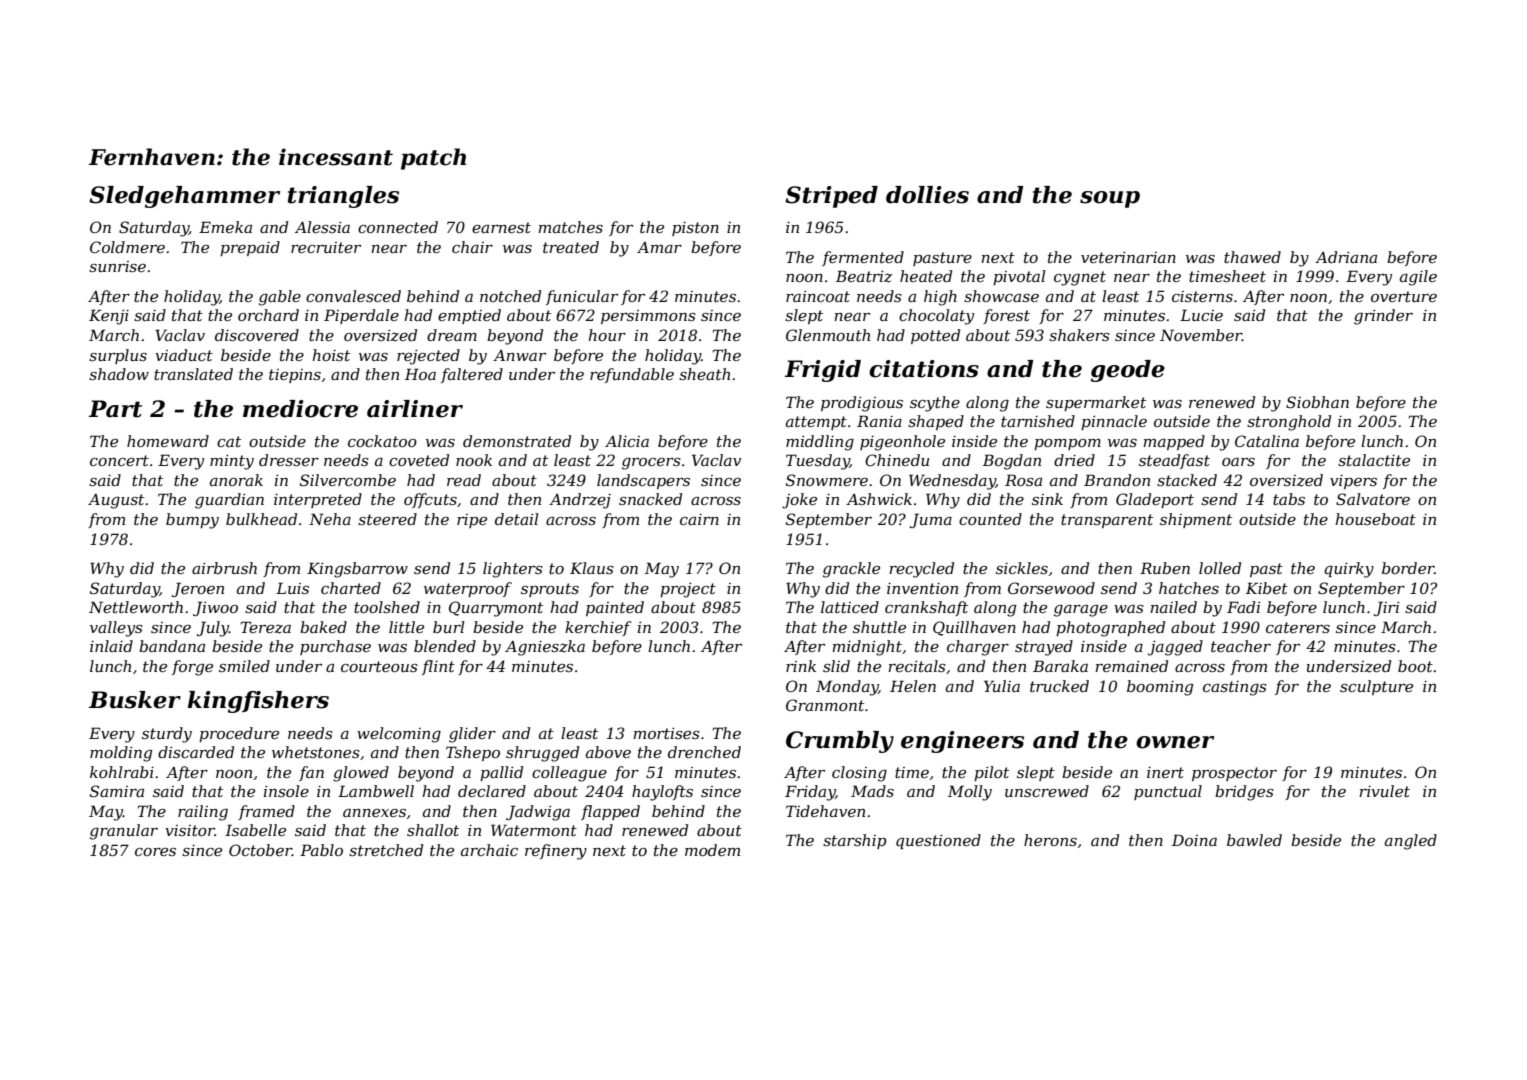  Describe the element at coordinates (1373, 499) in the screenshot. I see `Salvatore` at that location.
